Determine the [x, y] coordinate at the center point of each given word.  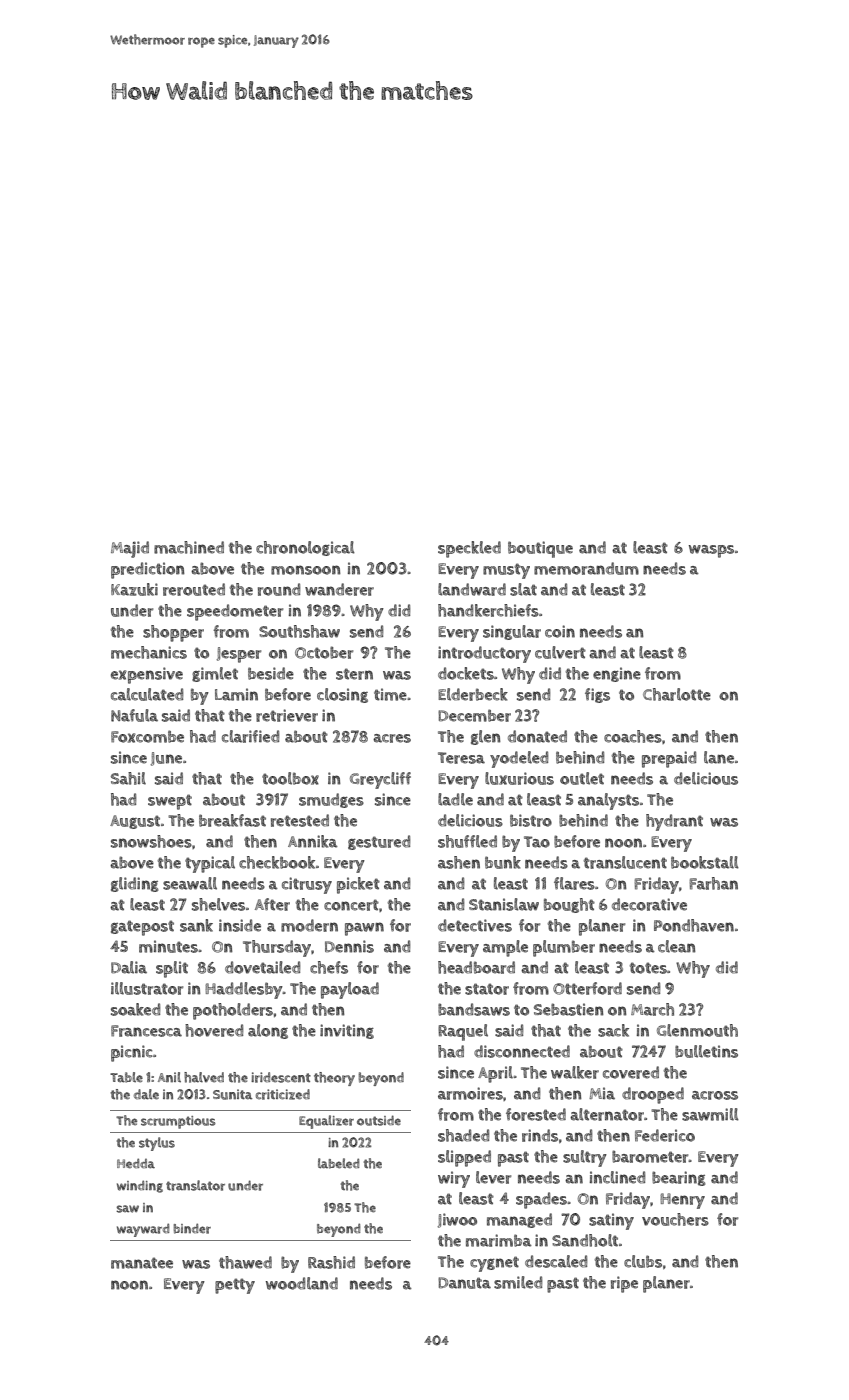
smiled [518, 1282]
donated [537, 736]
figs [597, 695]
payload [350, 990]
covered [631, 1072]
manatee [142, 1263]
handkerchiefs [488, 610]
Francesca [146, 1031]
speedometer [235, 612]
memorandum [586, 568]
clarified [250, 736]
